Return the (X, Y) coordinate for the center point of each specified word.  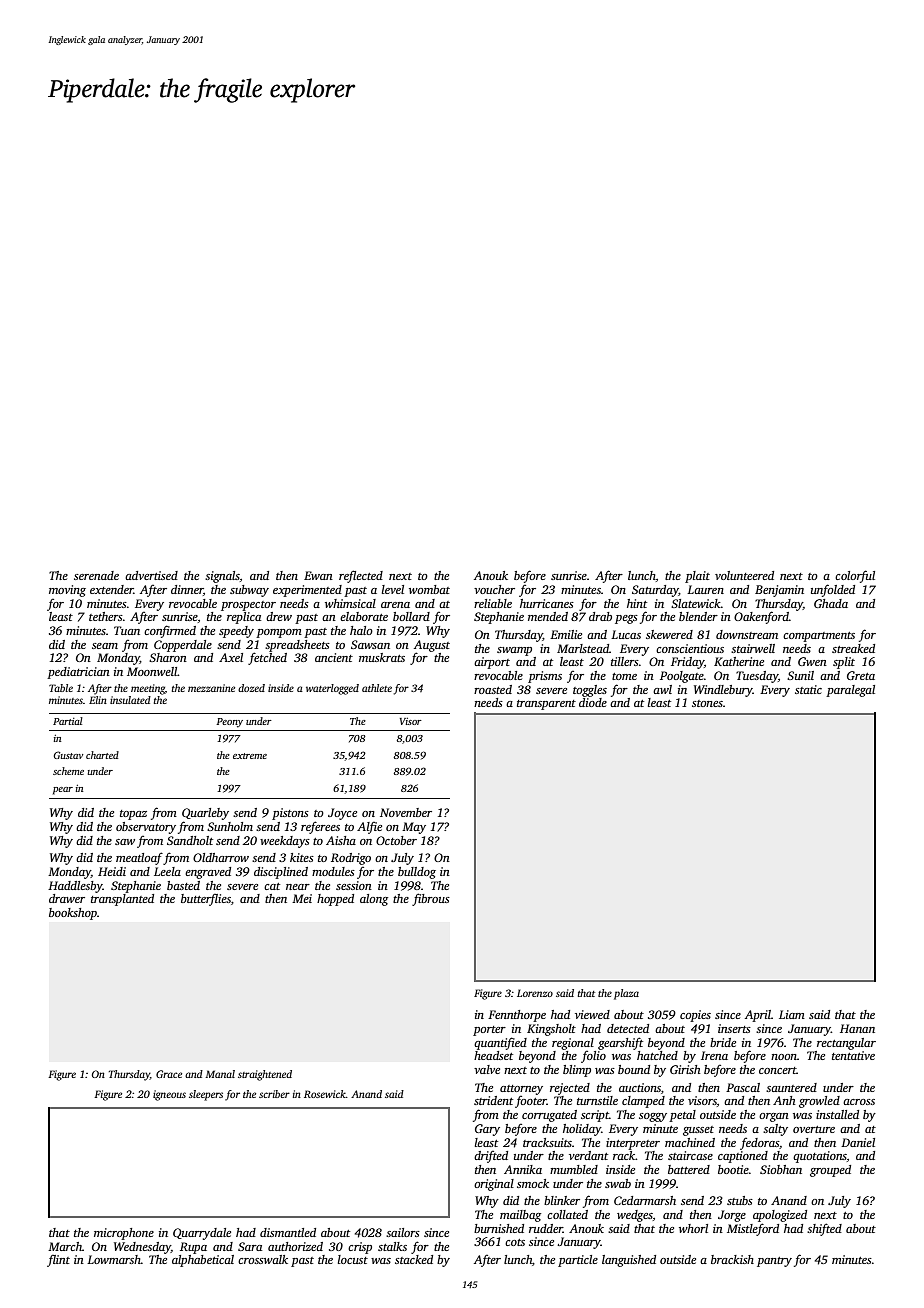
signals (222, 577)
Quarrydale (202, 1234)
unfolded (833, 590)
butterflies (206, 900)
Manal (220, 1074)
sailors (403, 1232)
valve (487, 1069)
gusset (698, 1131)
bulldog (417, 873)
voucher (494, 589)
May (414, 828)
